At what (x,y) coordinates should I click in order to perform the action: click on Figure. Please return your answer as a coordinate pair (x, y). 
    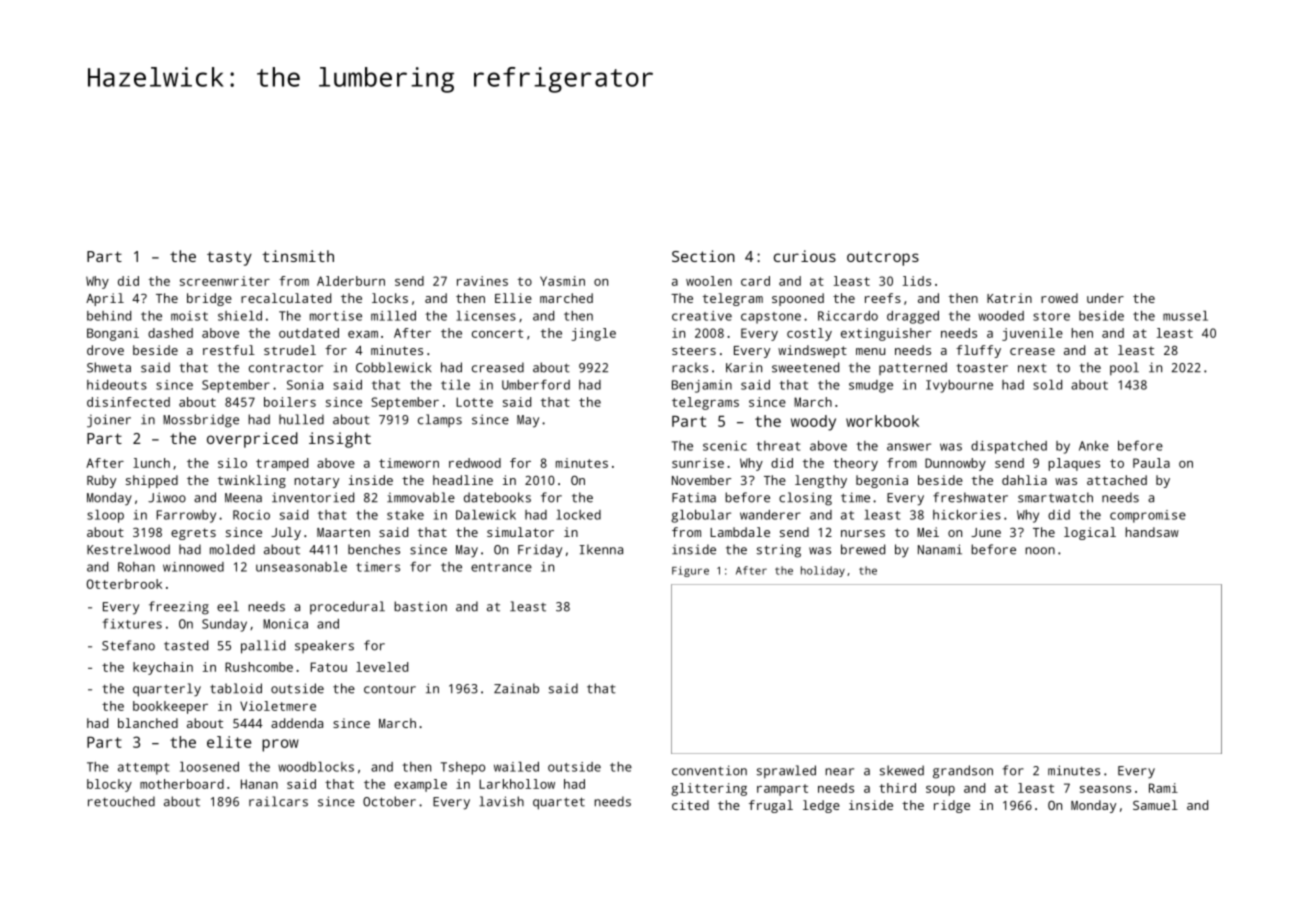
    Looking at the image, I should click on (690, 571).
